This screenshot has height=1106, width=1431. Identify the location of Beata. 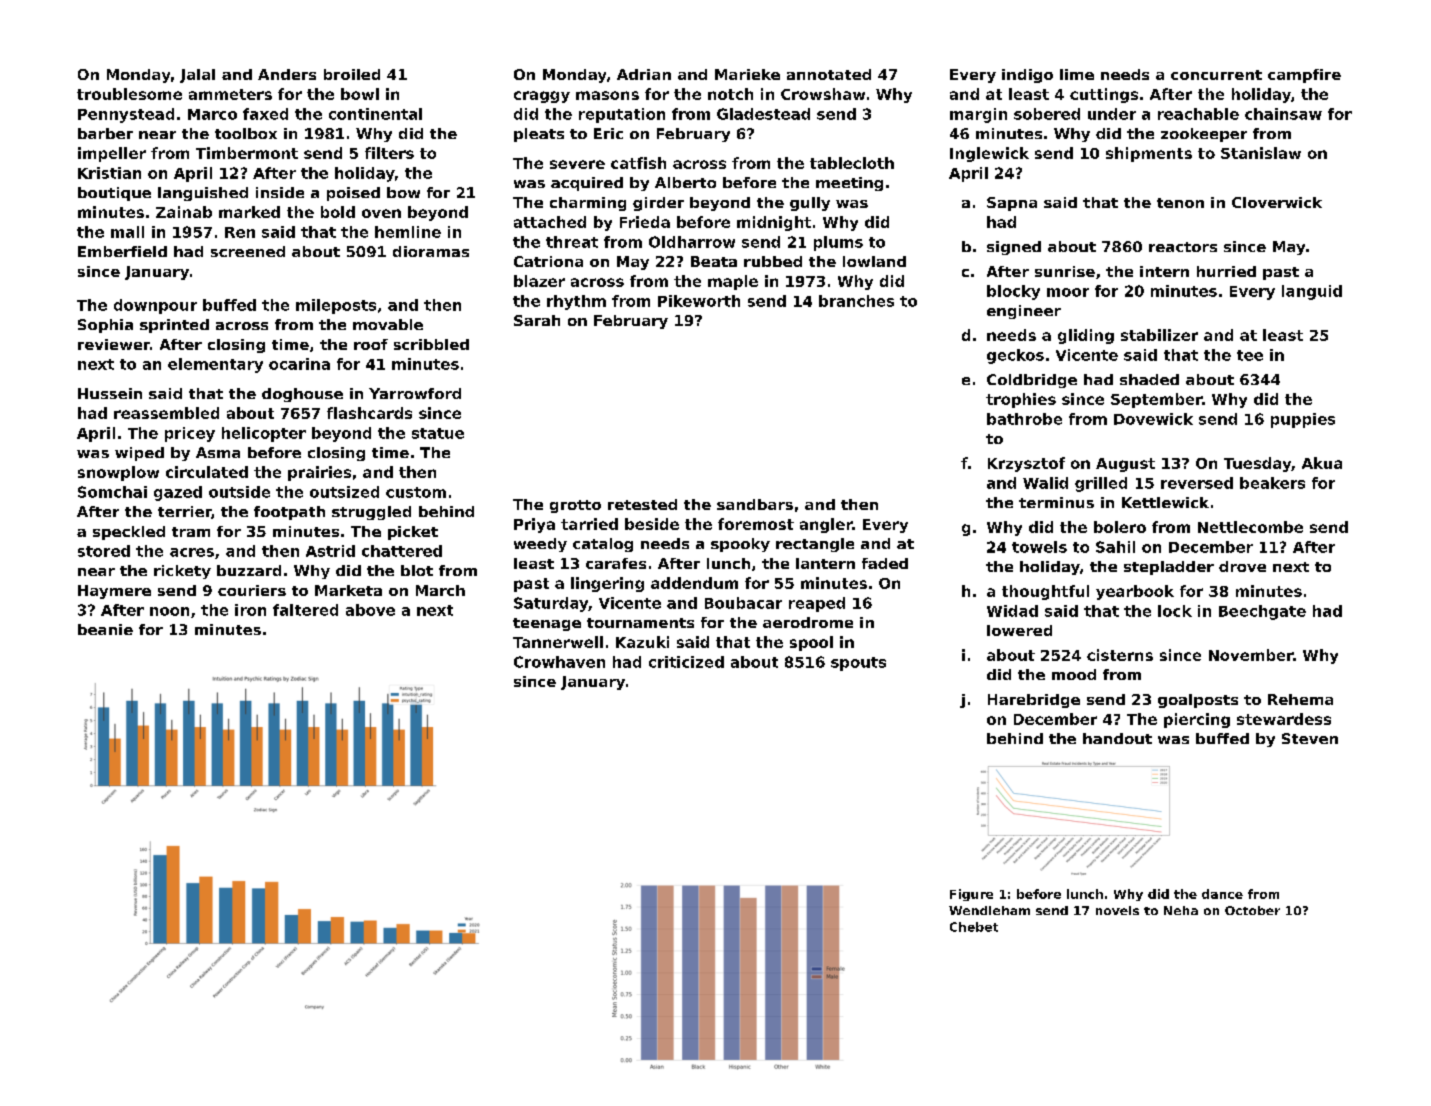
(714, 261).
